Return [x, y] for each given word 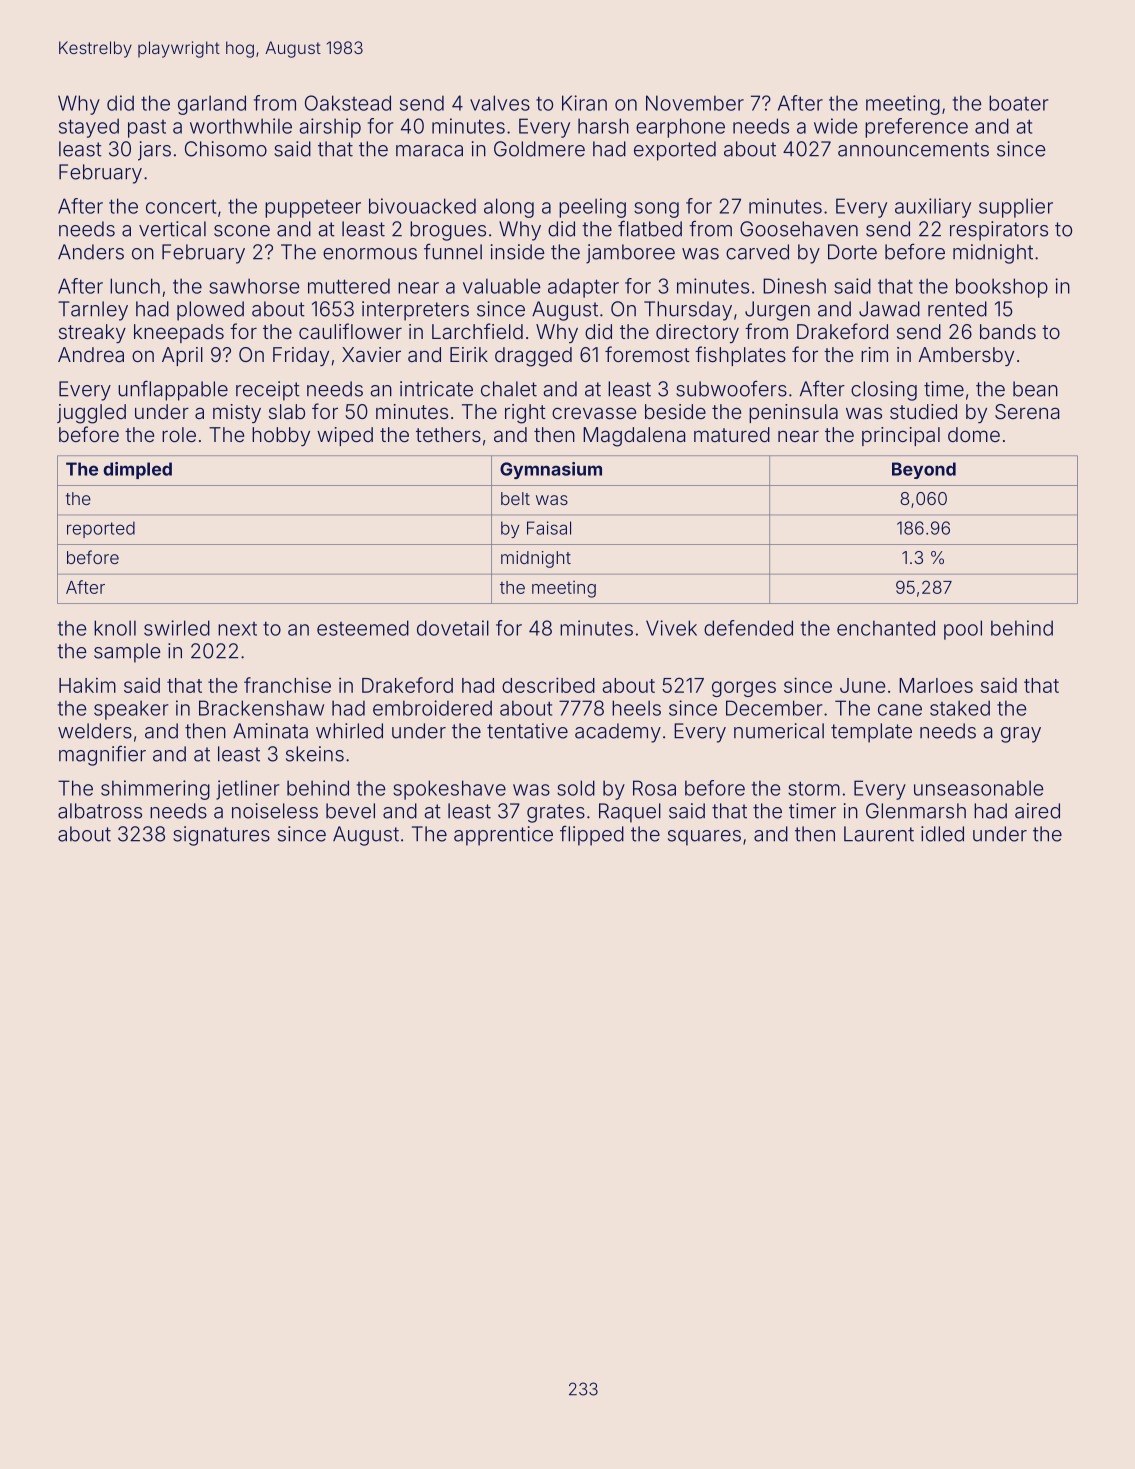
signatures [221, 836]
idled [942, 834]
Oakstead [348, 103]
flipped [592, 836]
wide [835, 126]
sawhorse [254, 286]
